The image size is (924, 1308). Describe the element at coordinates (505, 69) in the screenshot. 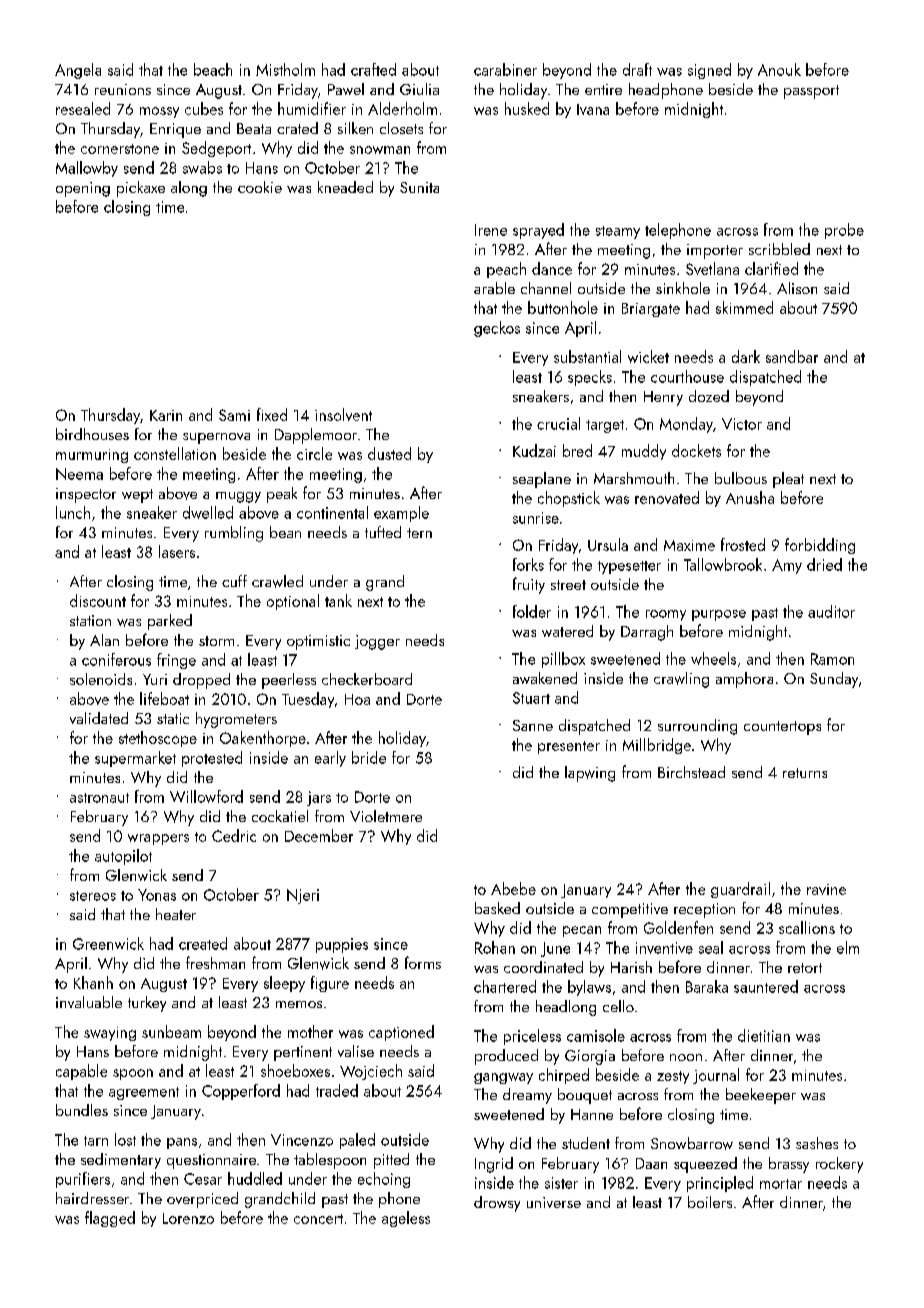

I see `carabiner` at that location.
